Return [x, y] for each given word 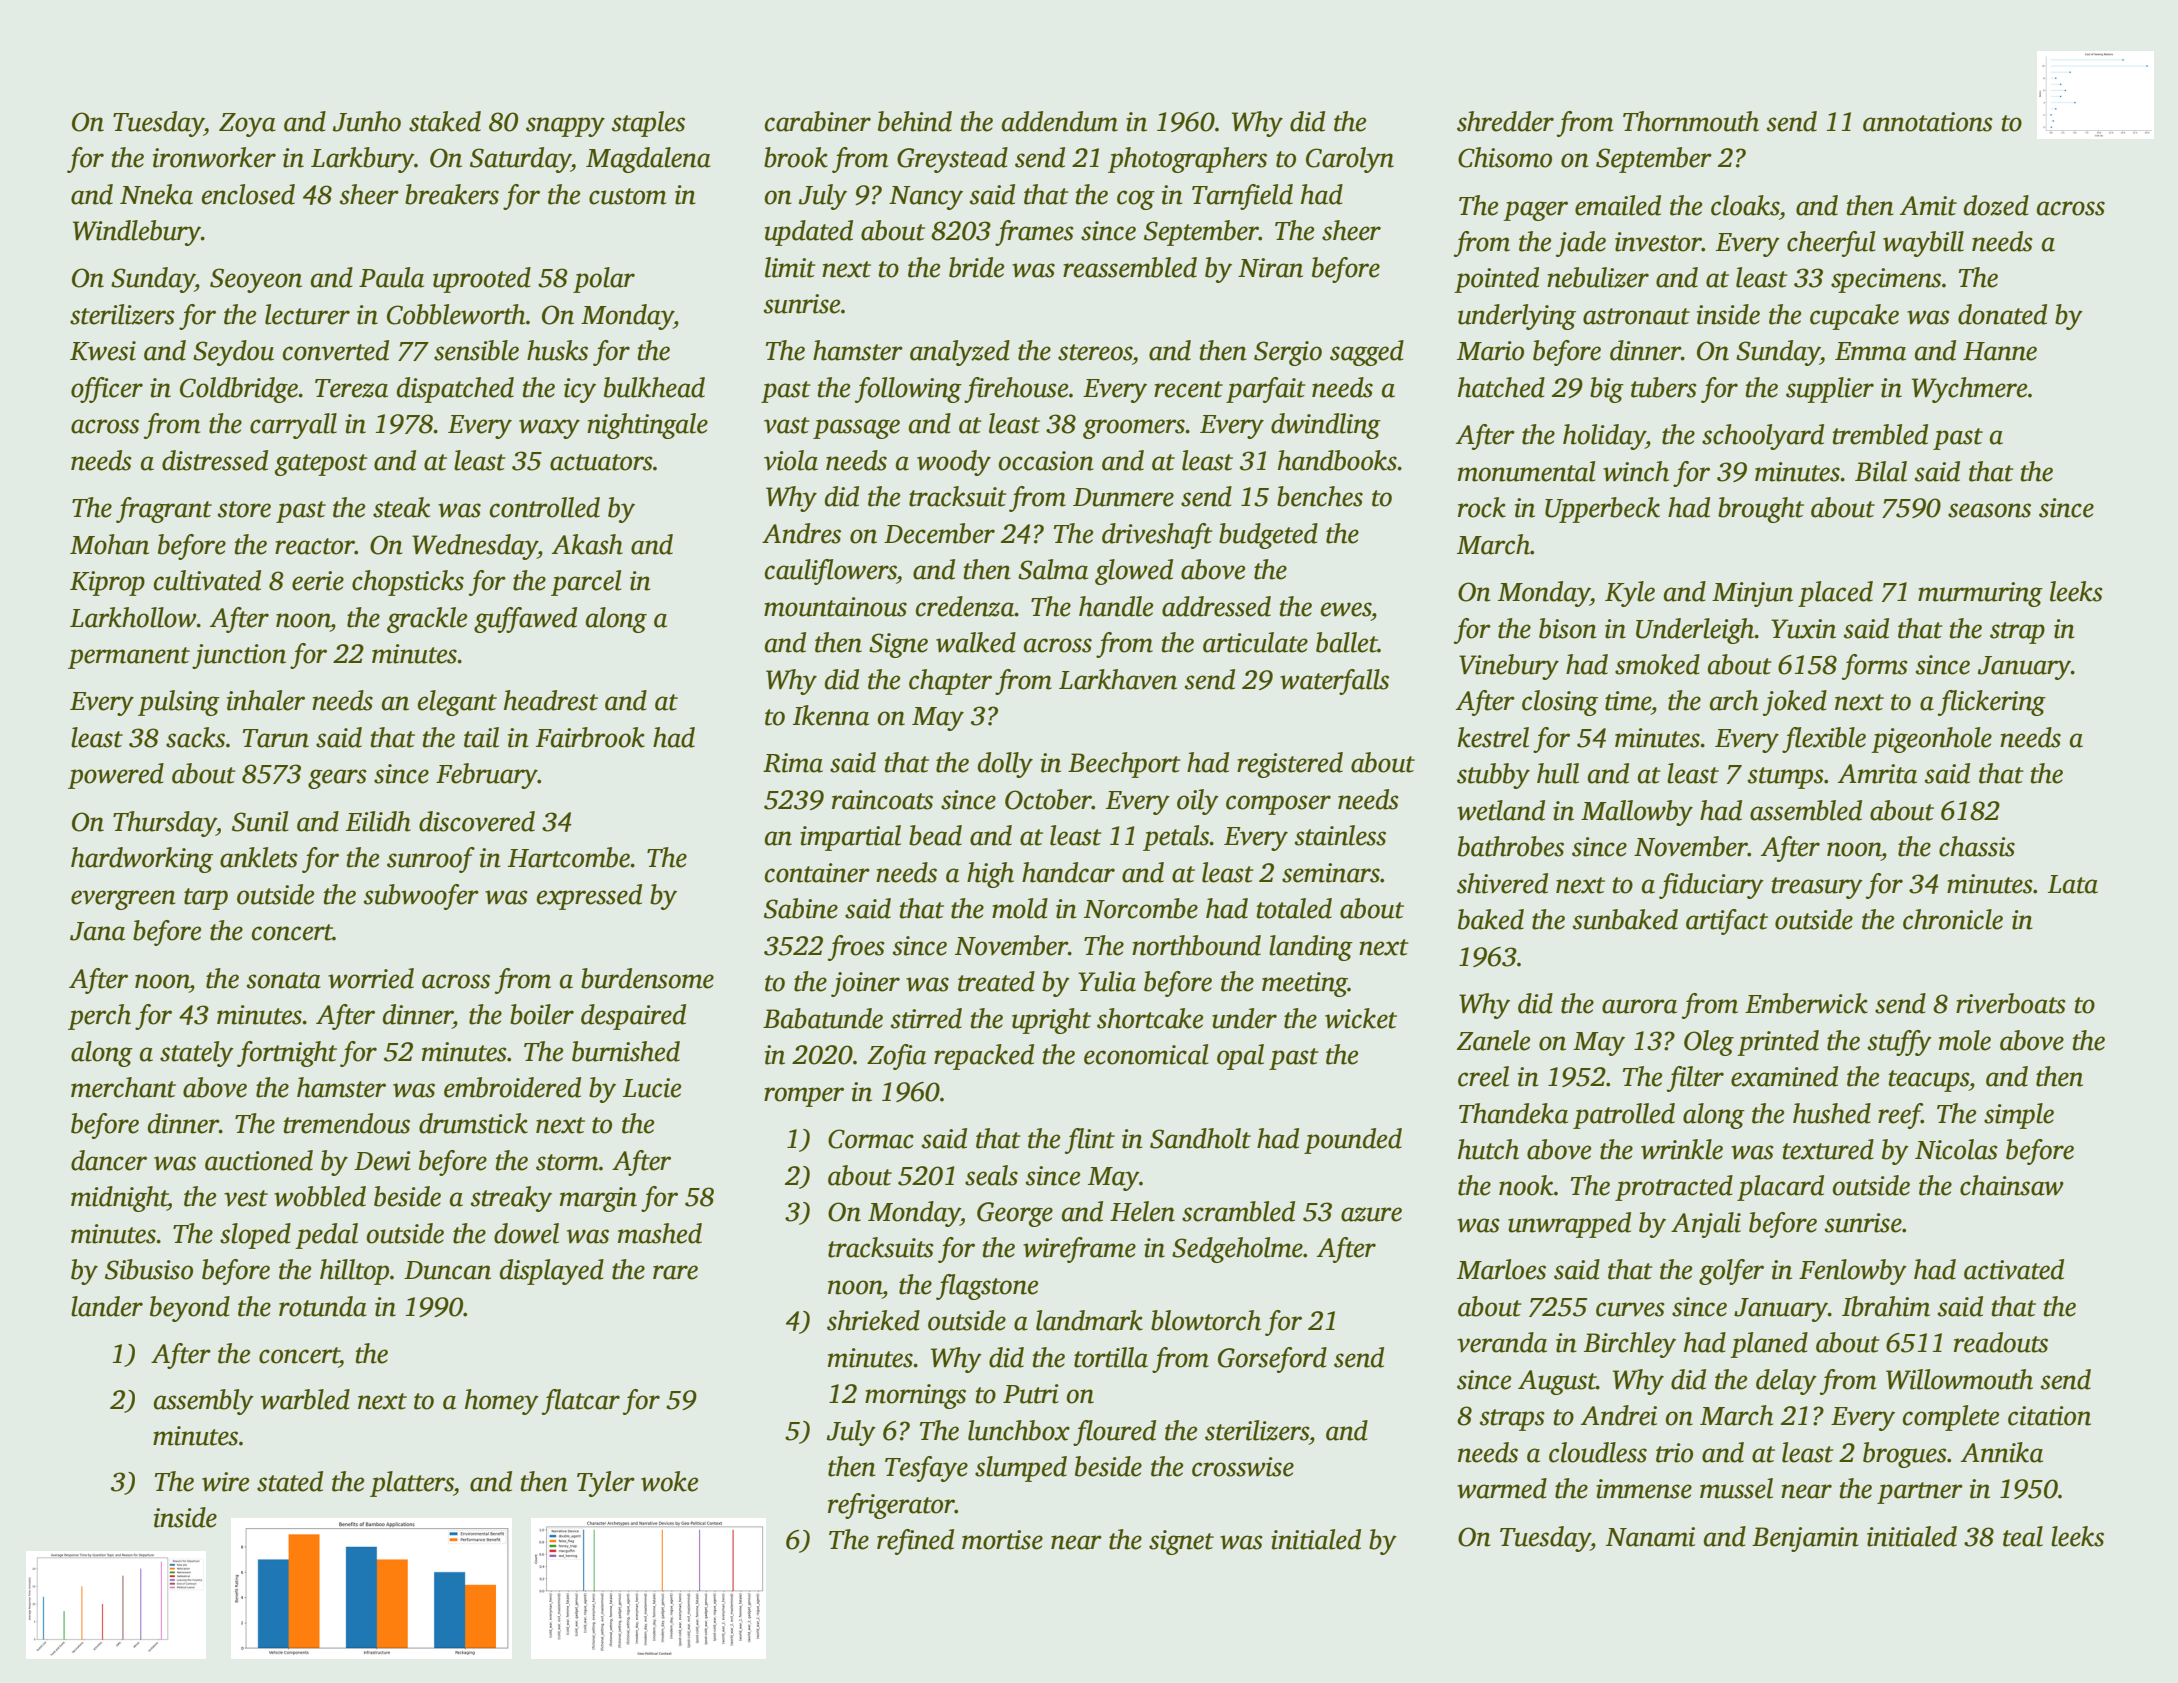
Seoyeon [256, 280]
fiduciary [1711, 886]
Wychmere [1970, 390]
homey [502, 1402]
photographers [1187, 160]
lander [107, 1306]
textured [1828, 1149]
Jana [97, 931]
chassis [1977, 846]
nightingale [647, 426]
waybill [1923, 244]
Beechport [1124, 765]
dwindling [1326, 426]
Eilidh [378, 821]
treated [996, 981]
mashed [660, 1233]
